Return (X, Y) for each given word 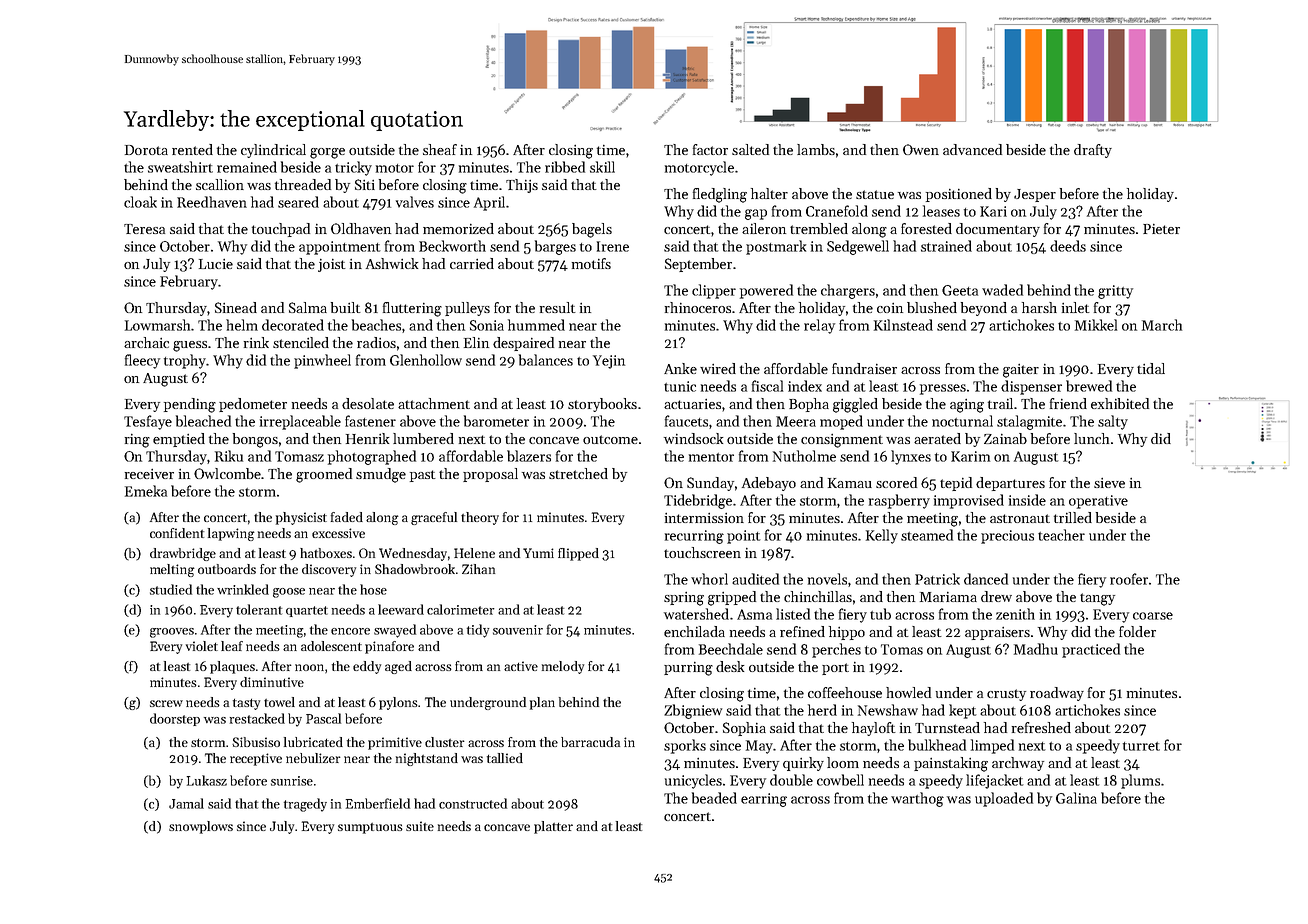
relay (819, 326)
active (521, 666)
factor (710, 149)
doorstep (175, 719)
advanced (972, 149)
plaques (232, 667)
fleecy (142, 361)
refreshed (1041, 727)
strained (946, 246)
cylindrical (273, 151)
